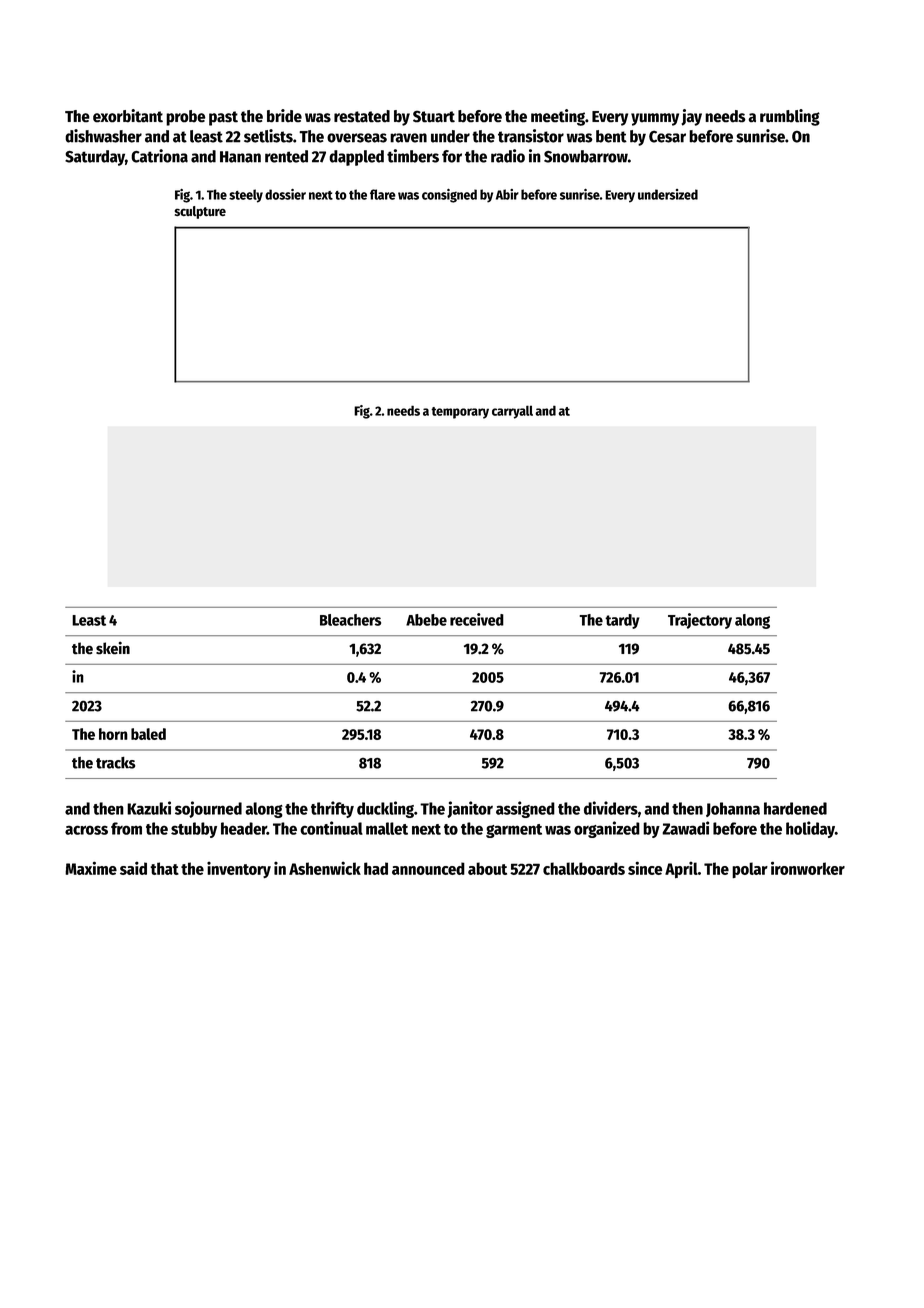 The image size is (924, 1308). I want to click on flare, so click(383, 194).
